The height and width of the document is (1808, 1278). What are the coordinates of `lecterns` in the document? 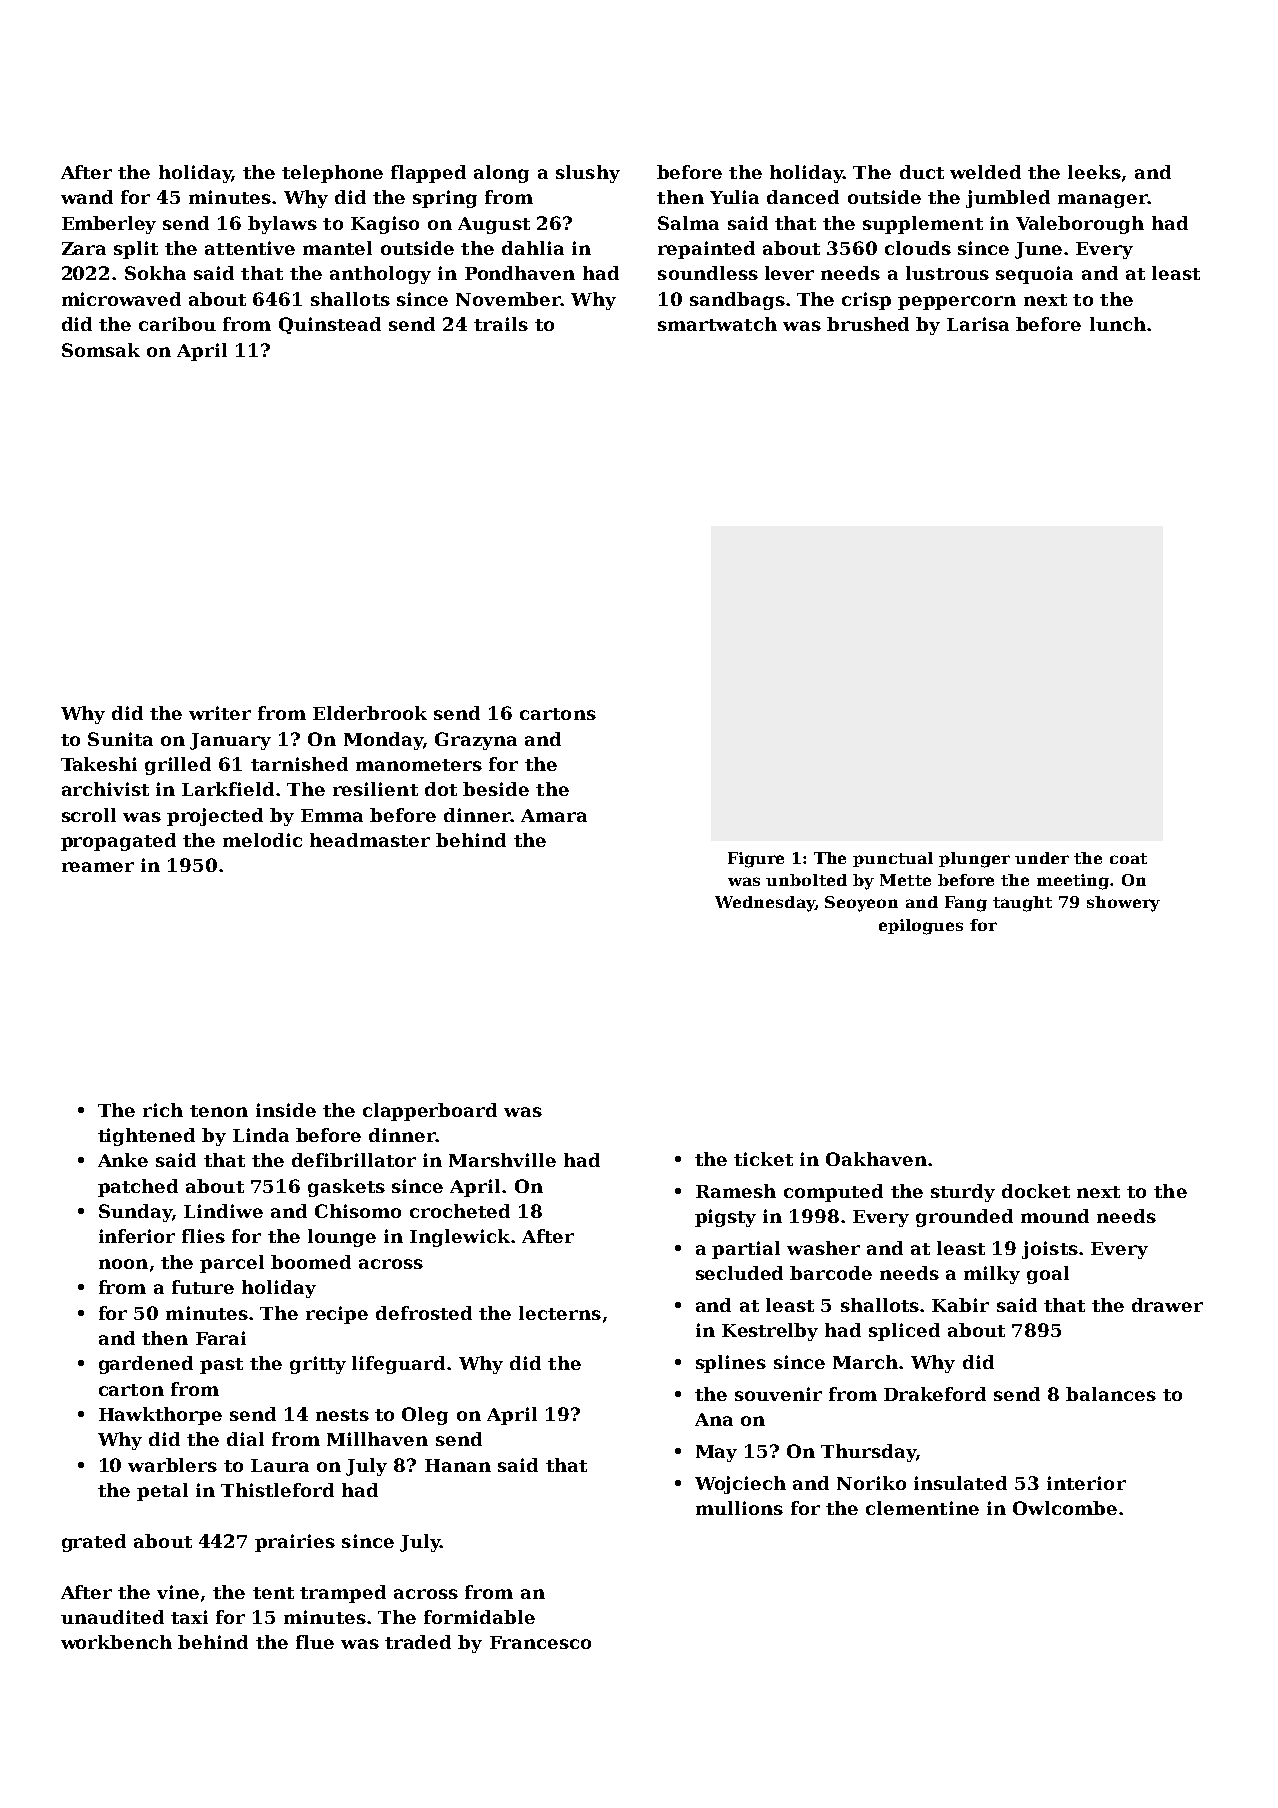 It's located at (560, 1313).
